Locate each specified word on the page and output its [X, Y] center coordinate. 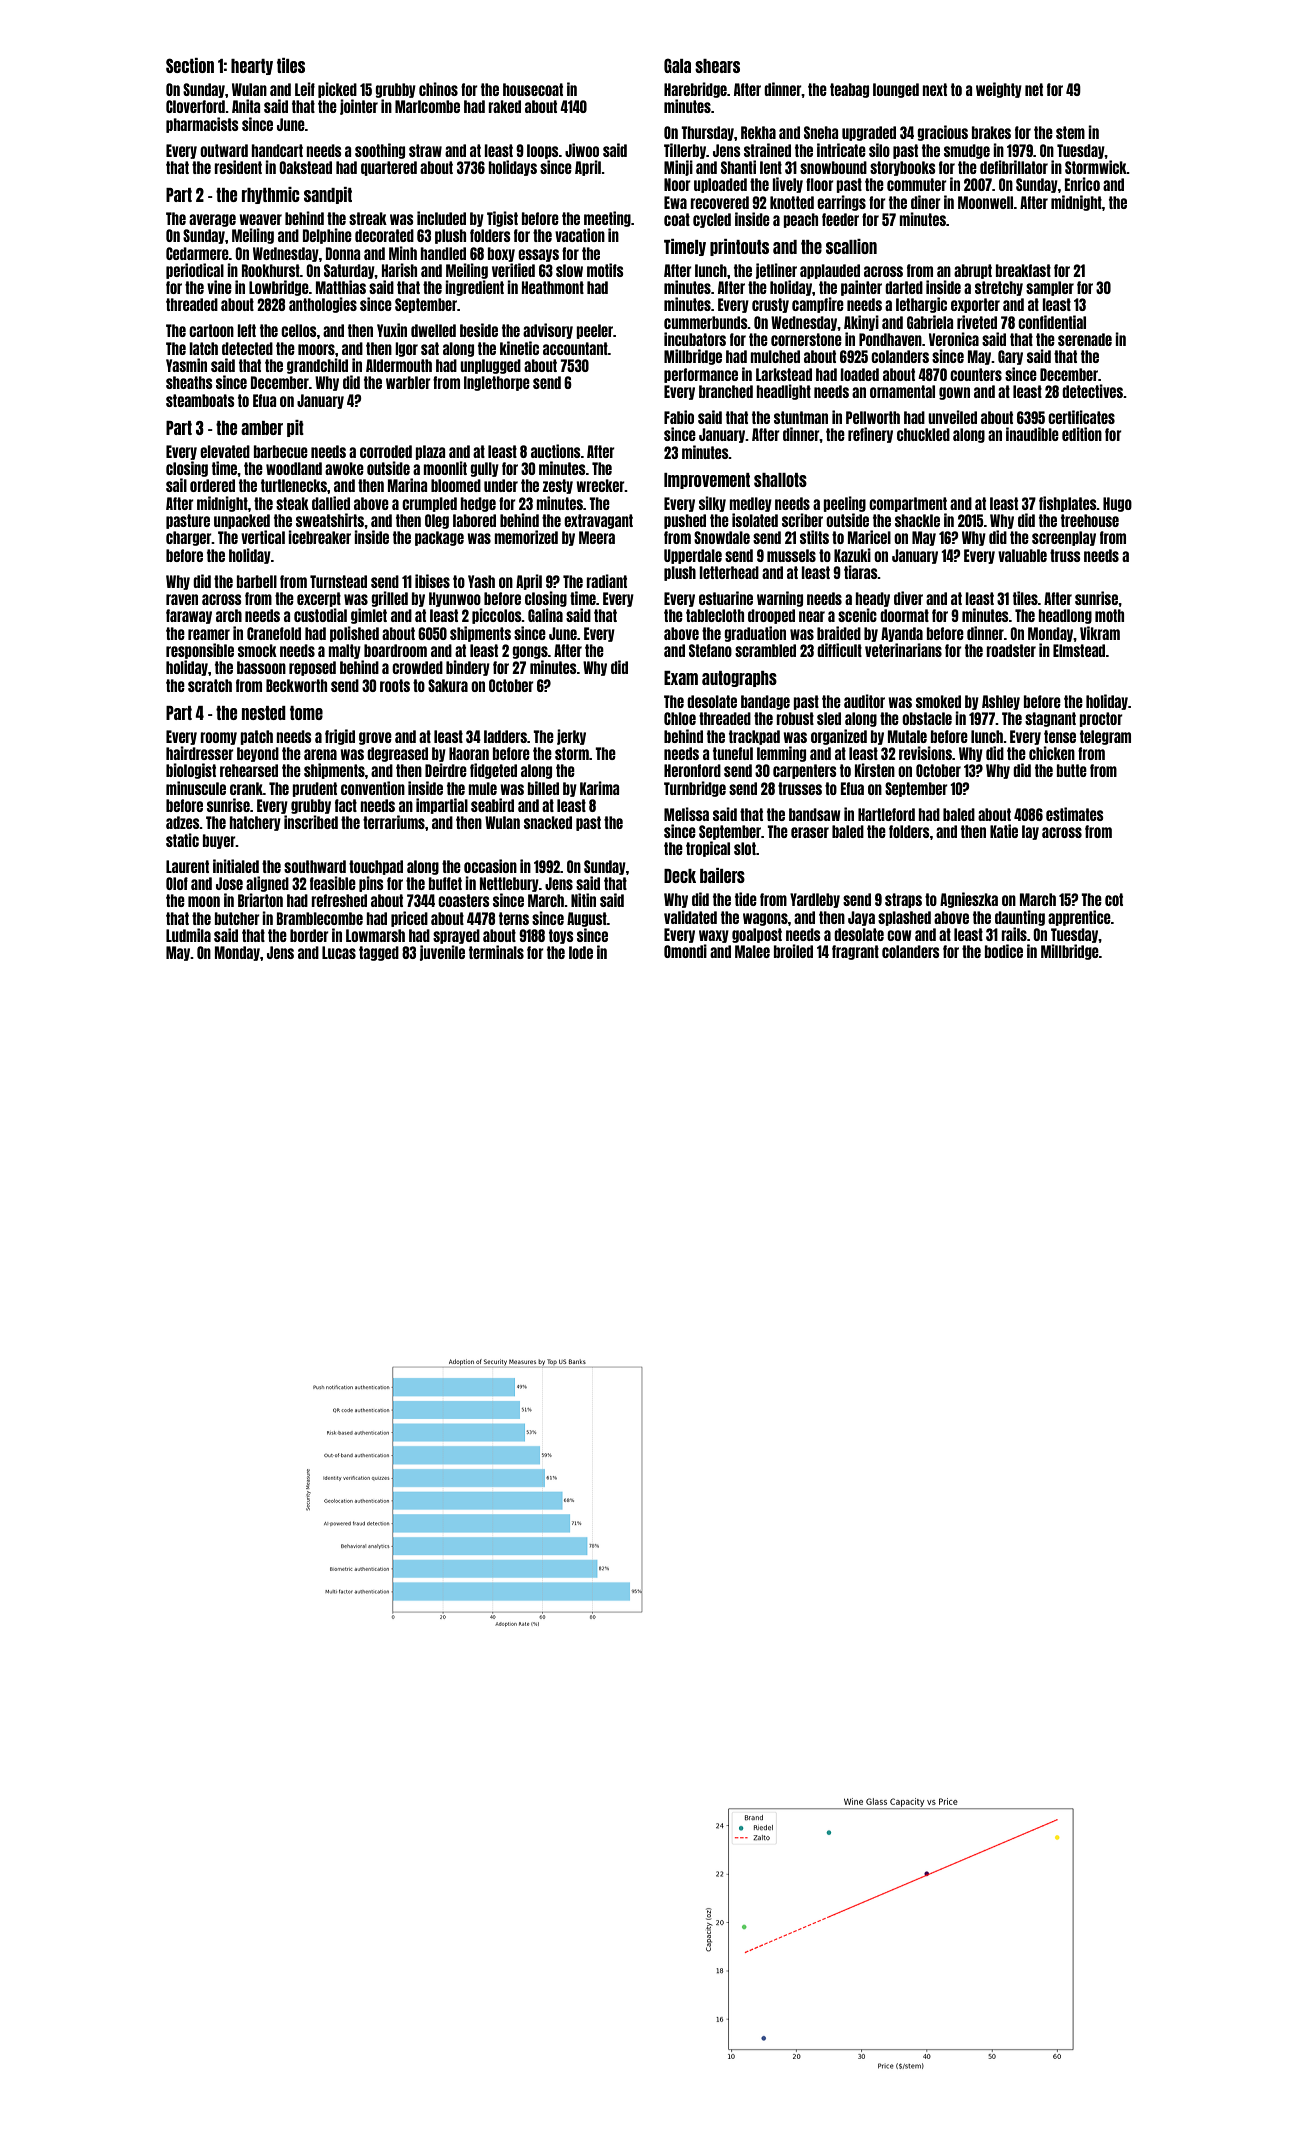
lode [581, 952]
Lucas [339, 952]
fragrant [855, 952]
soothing [380, 151]
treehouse [1090, 520]
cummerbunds [706, 322]
